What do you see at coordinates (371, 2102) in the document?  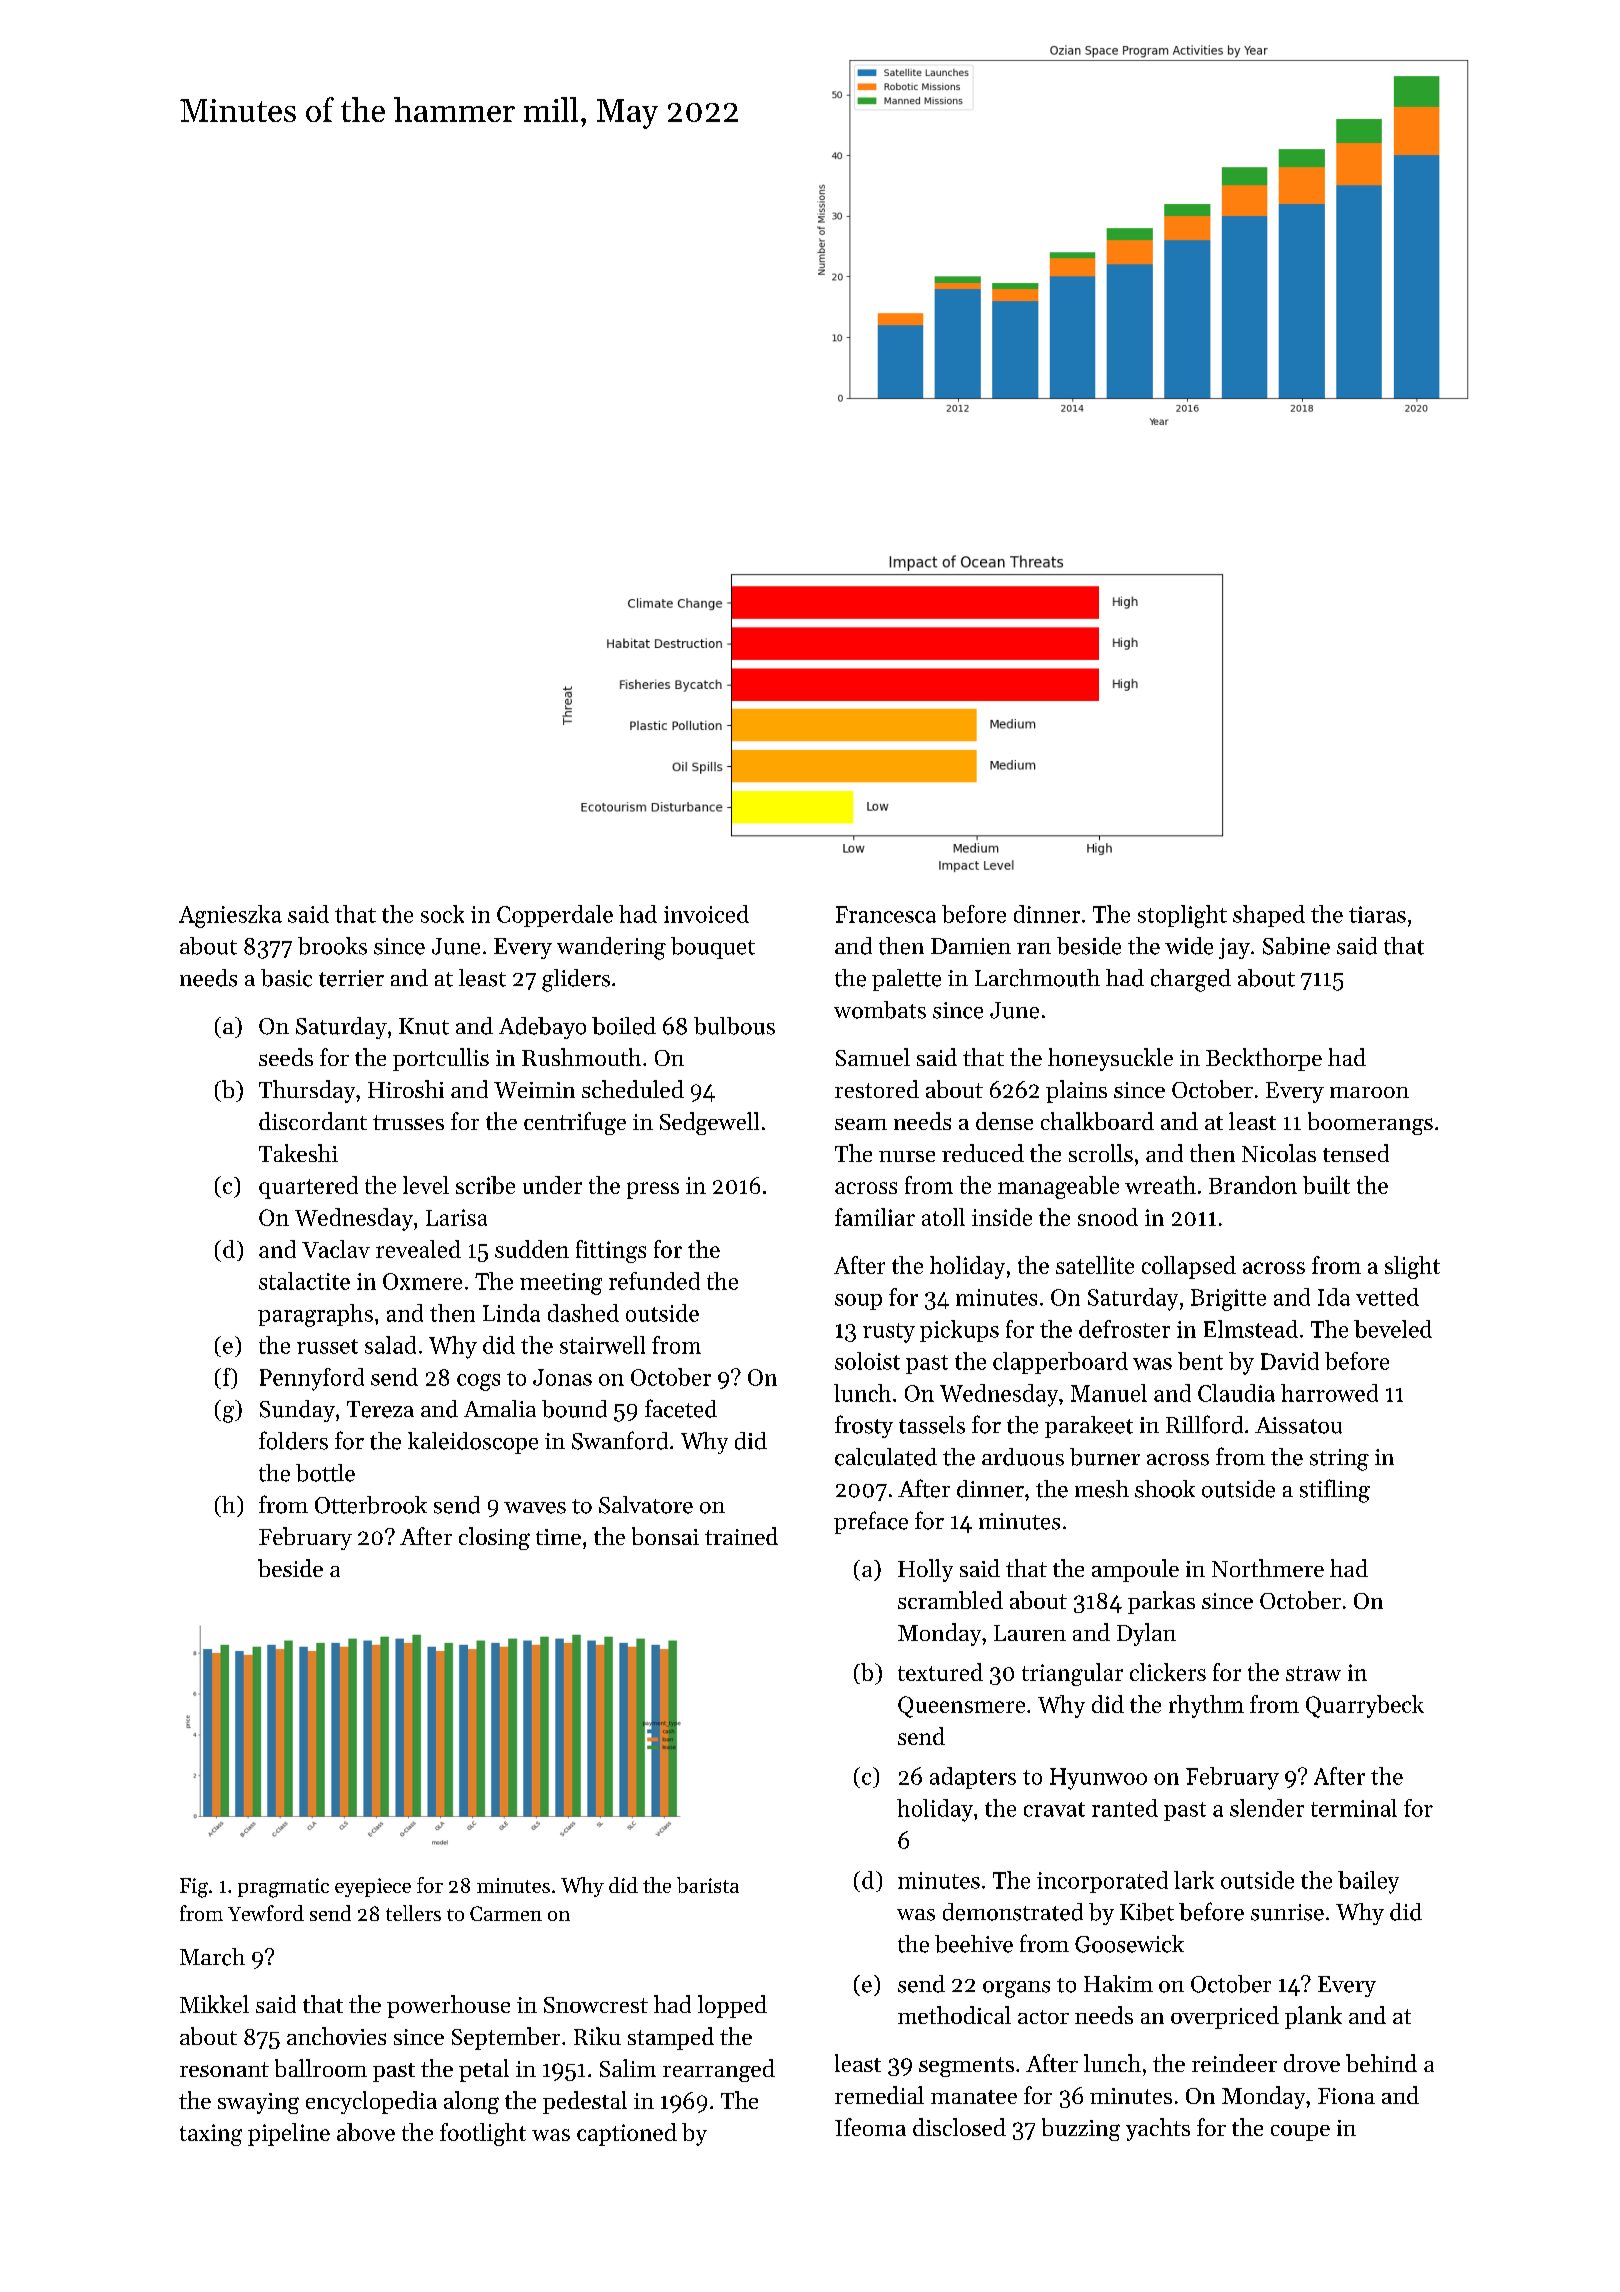 I see `encyclopedia` at bounding box center [371, 2102].
